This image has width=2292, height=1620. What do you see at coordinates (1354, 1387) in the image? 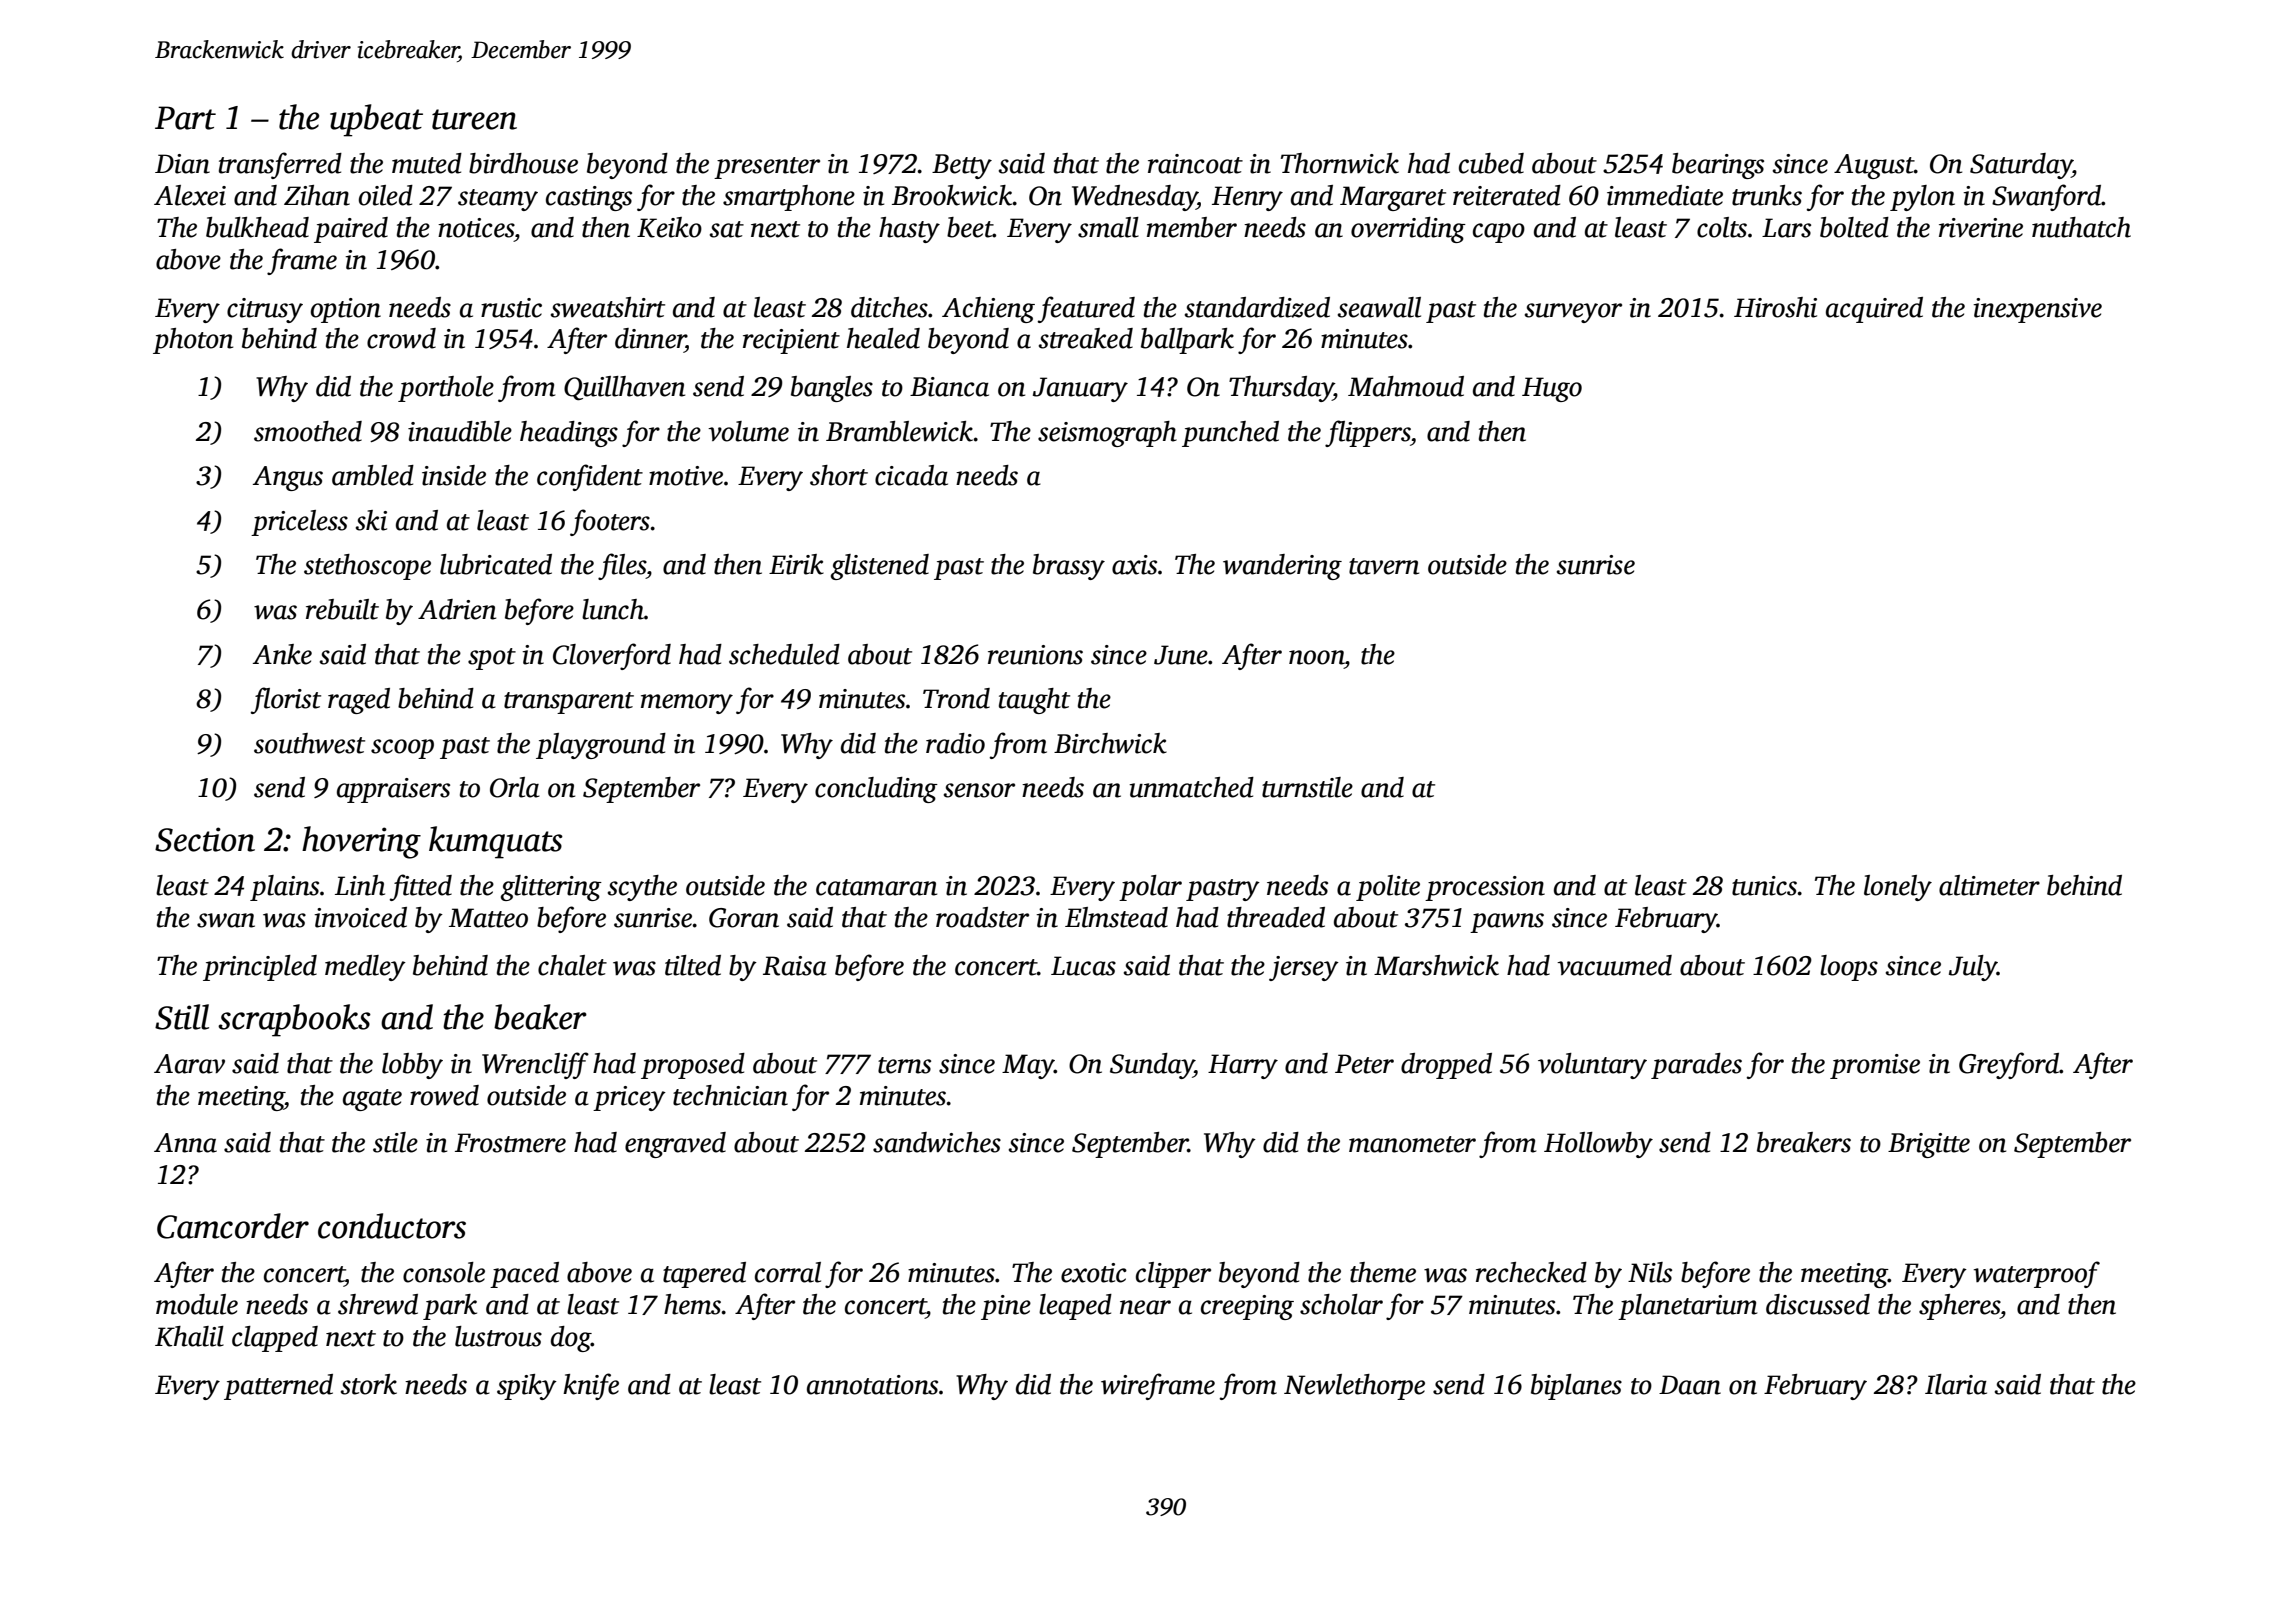
I see `Newlethorpe` at bounding box center [1354, 1387].
